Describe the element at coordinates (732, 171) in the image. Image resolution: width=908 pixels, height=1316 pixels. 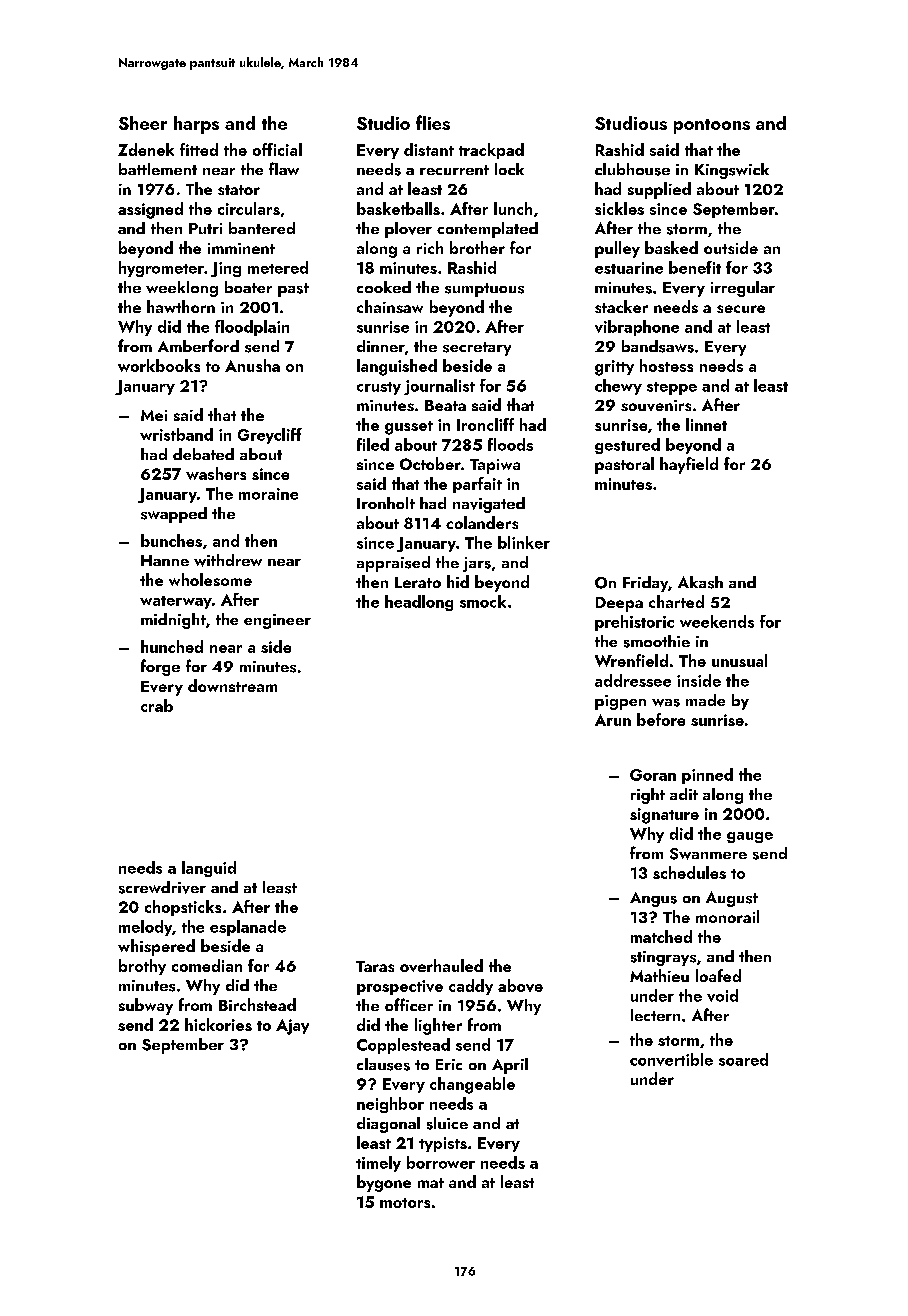
I see `Kingswick` at that location.
